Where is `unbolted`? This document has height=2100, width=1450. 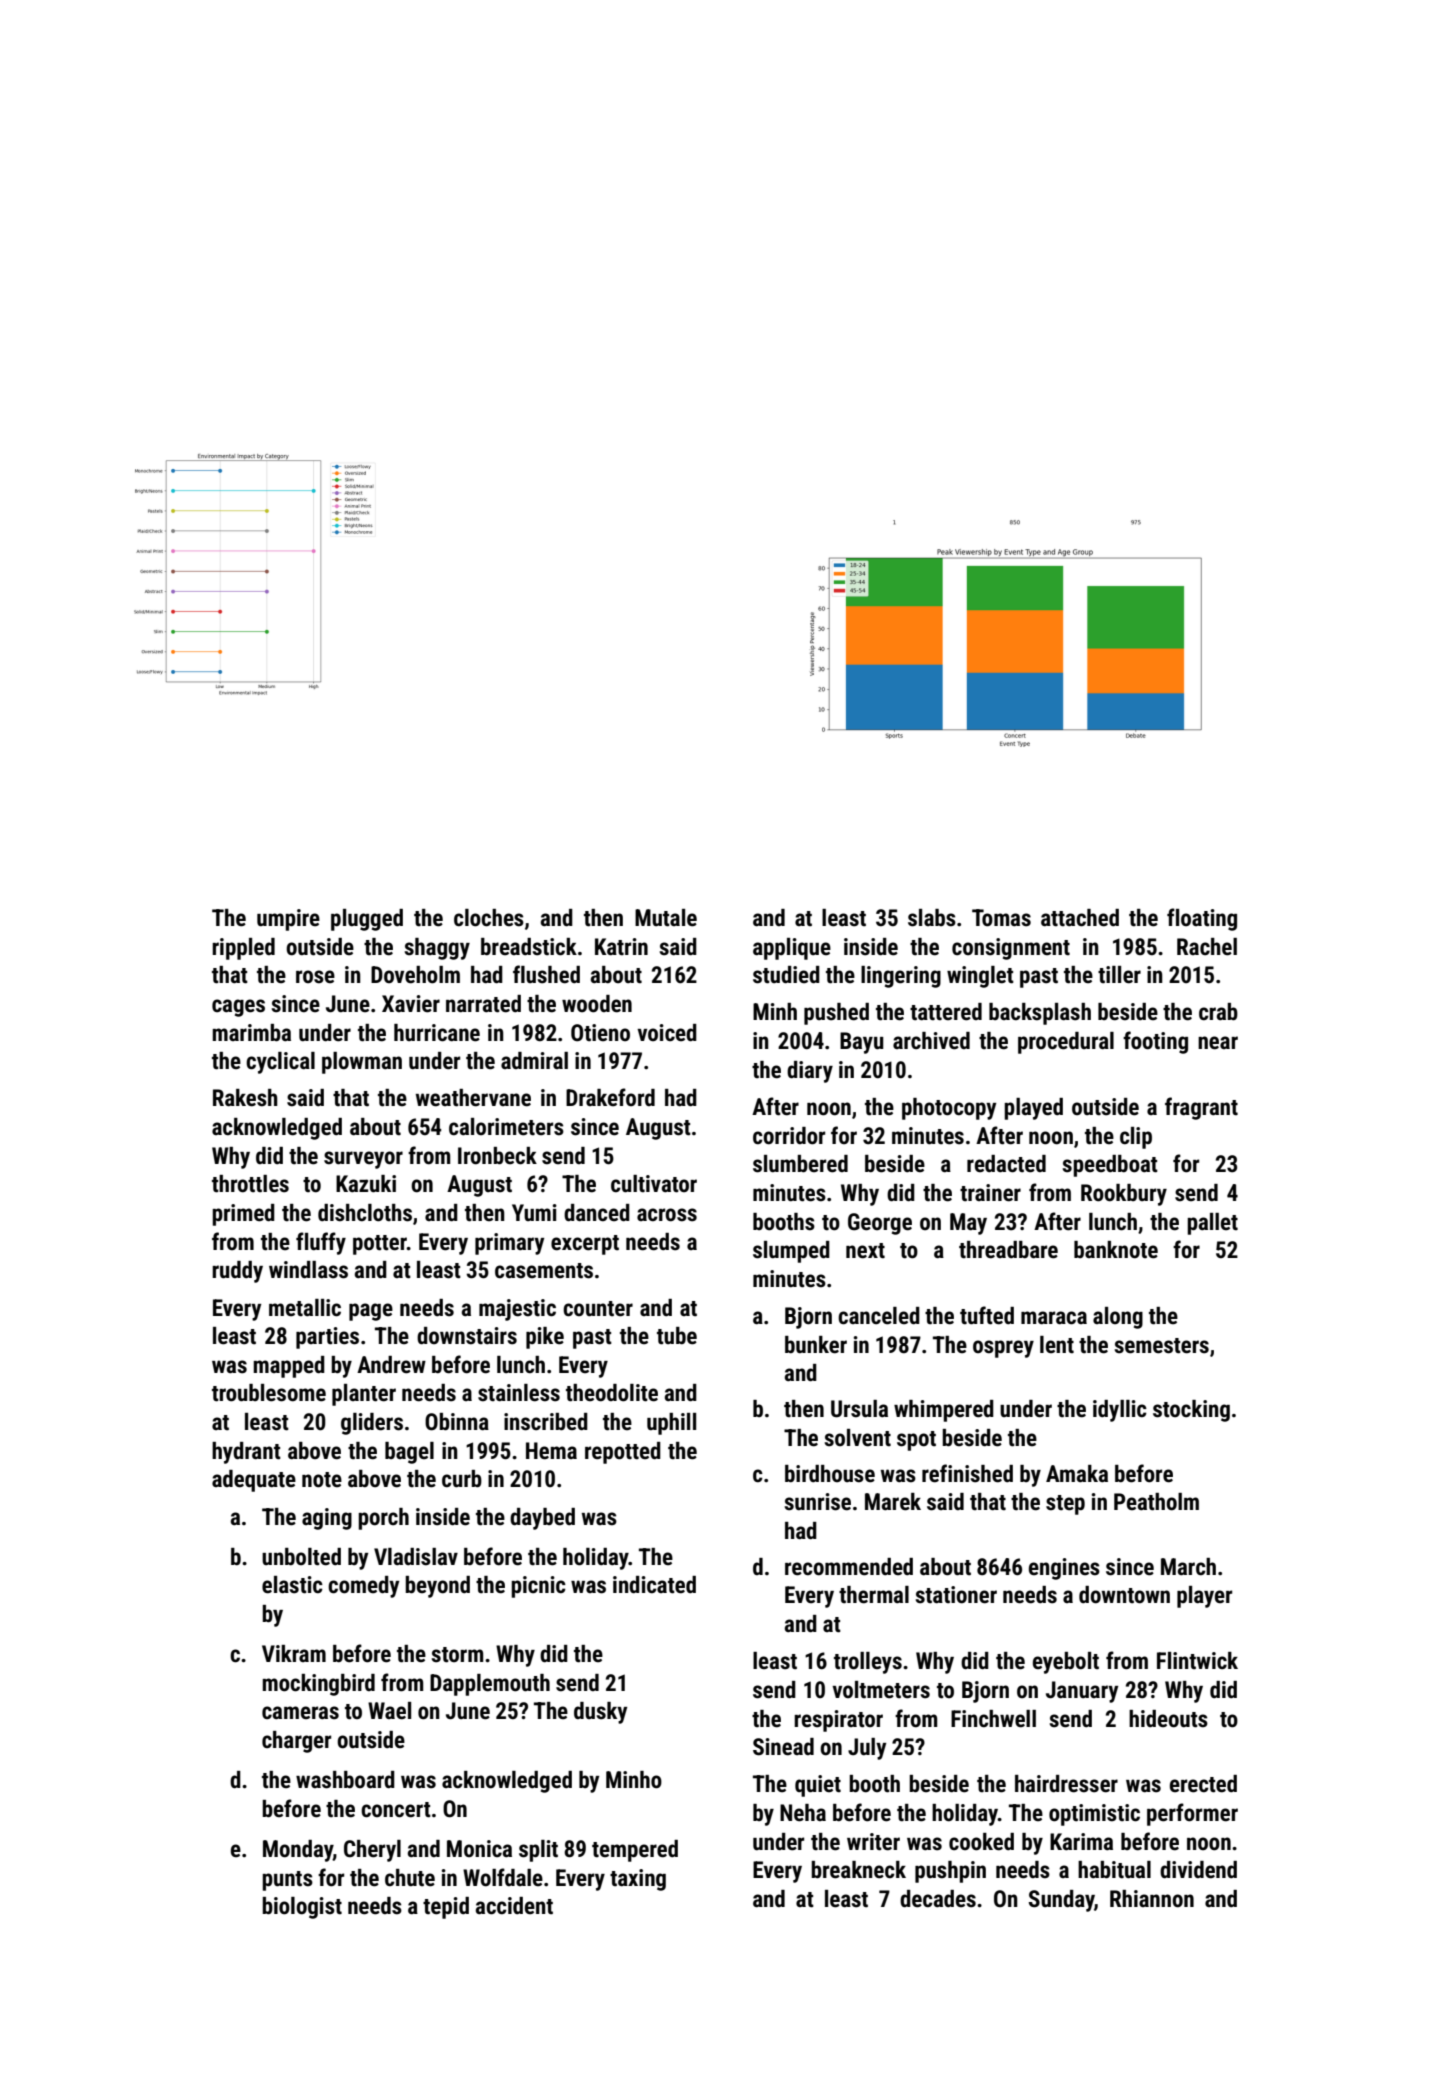 unbolted is located at coordinates (301, 1557).
